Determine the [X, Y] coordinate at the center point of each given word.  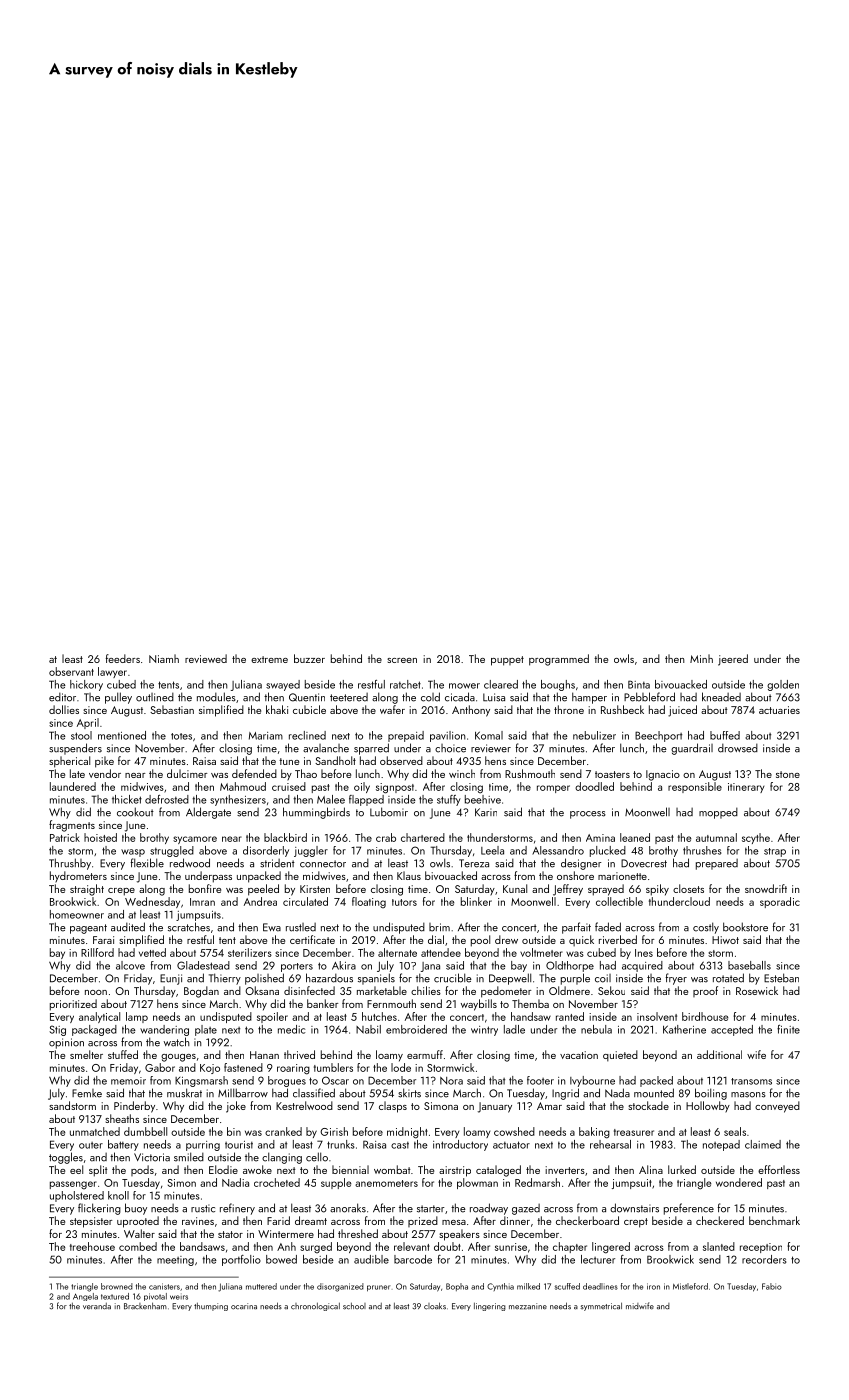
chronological [315, 1307]
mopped [718, 813]
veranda [97, 1306]
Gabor [160, 1067]
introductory [460, 1145]
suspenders [75, 749]
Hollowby [708, 1107]
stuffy [449, 800]
